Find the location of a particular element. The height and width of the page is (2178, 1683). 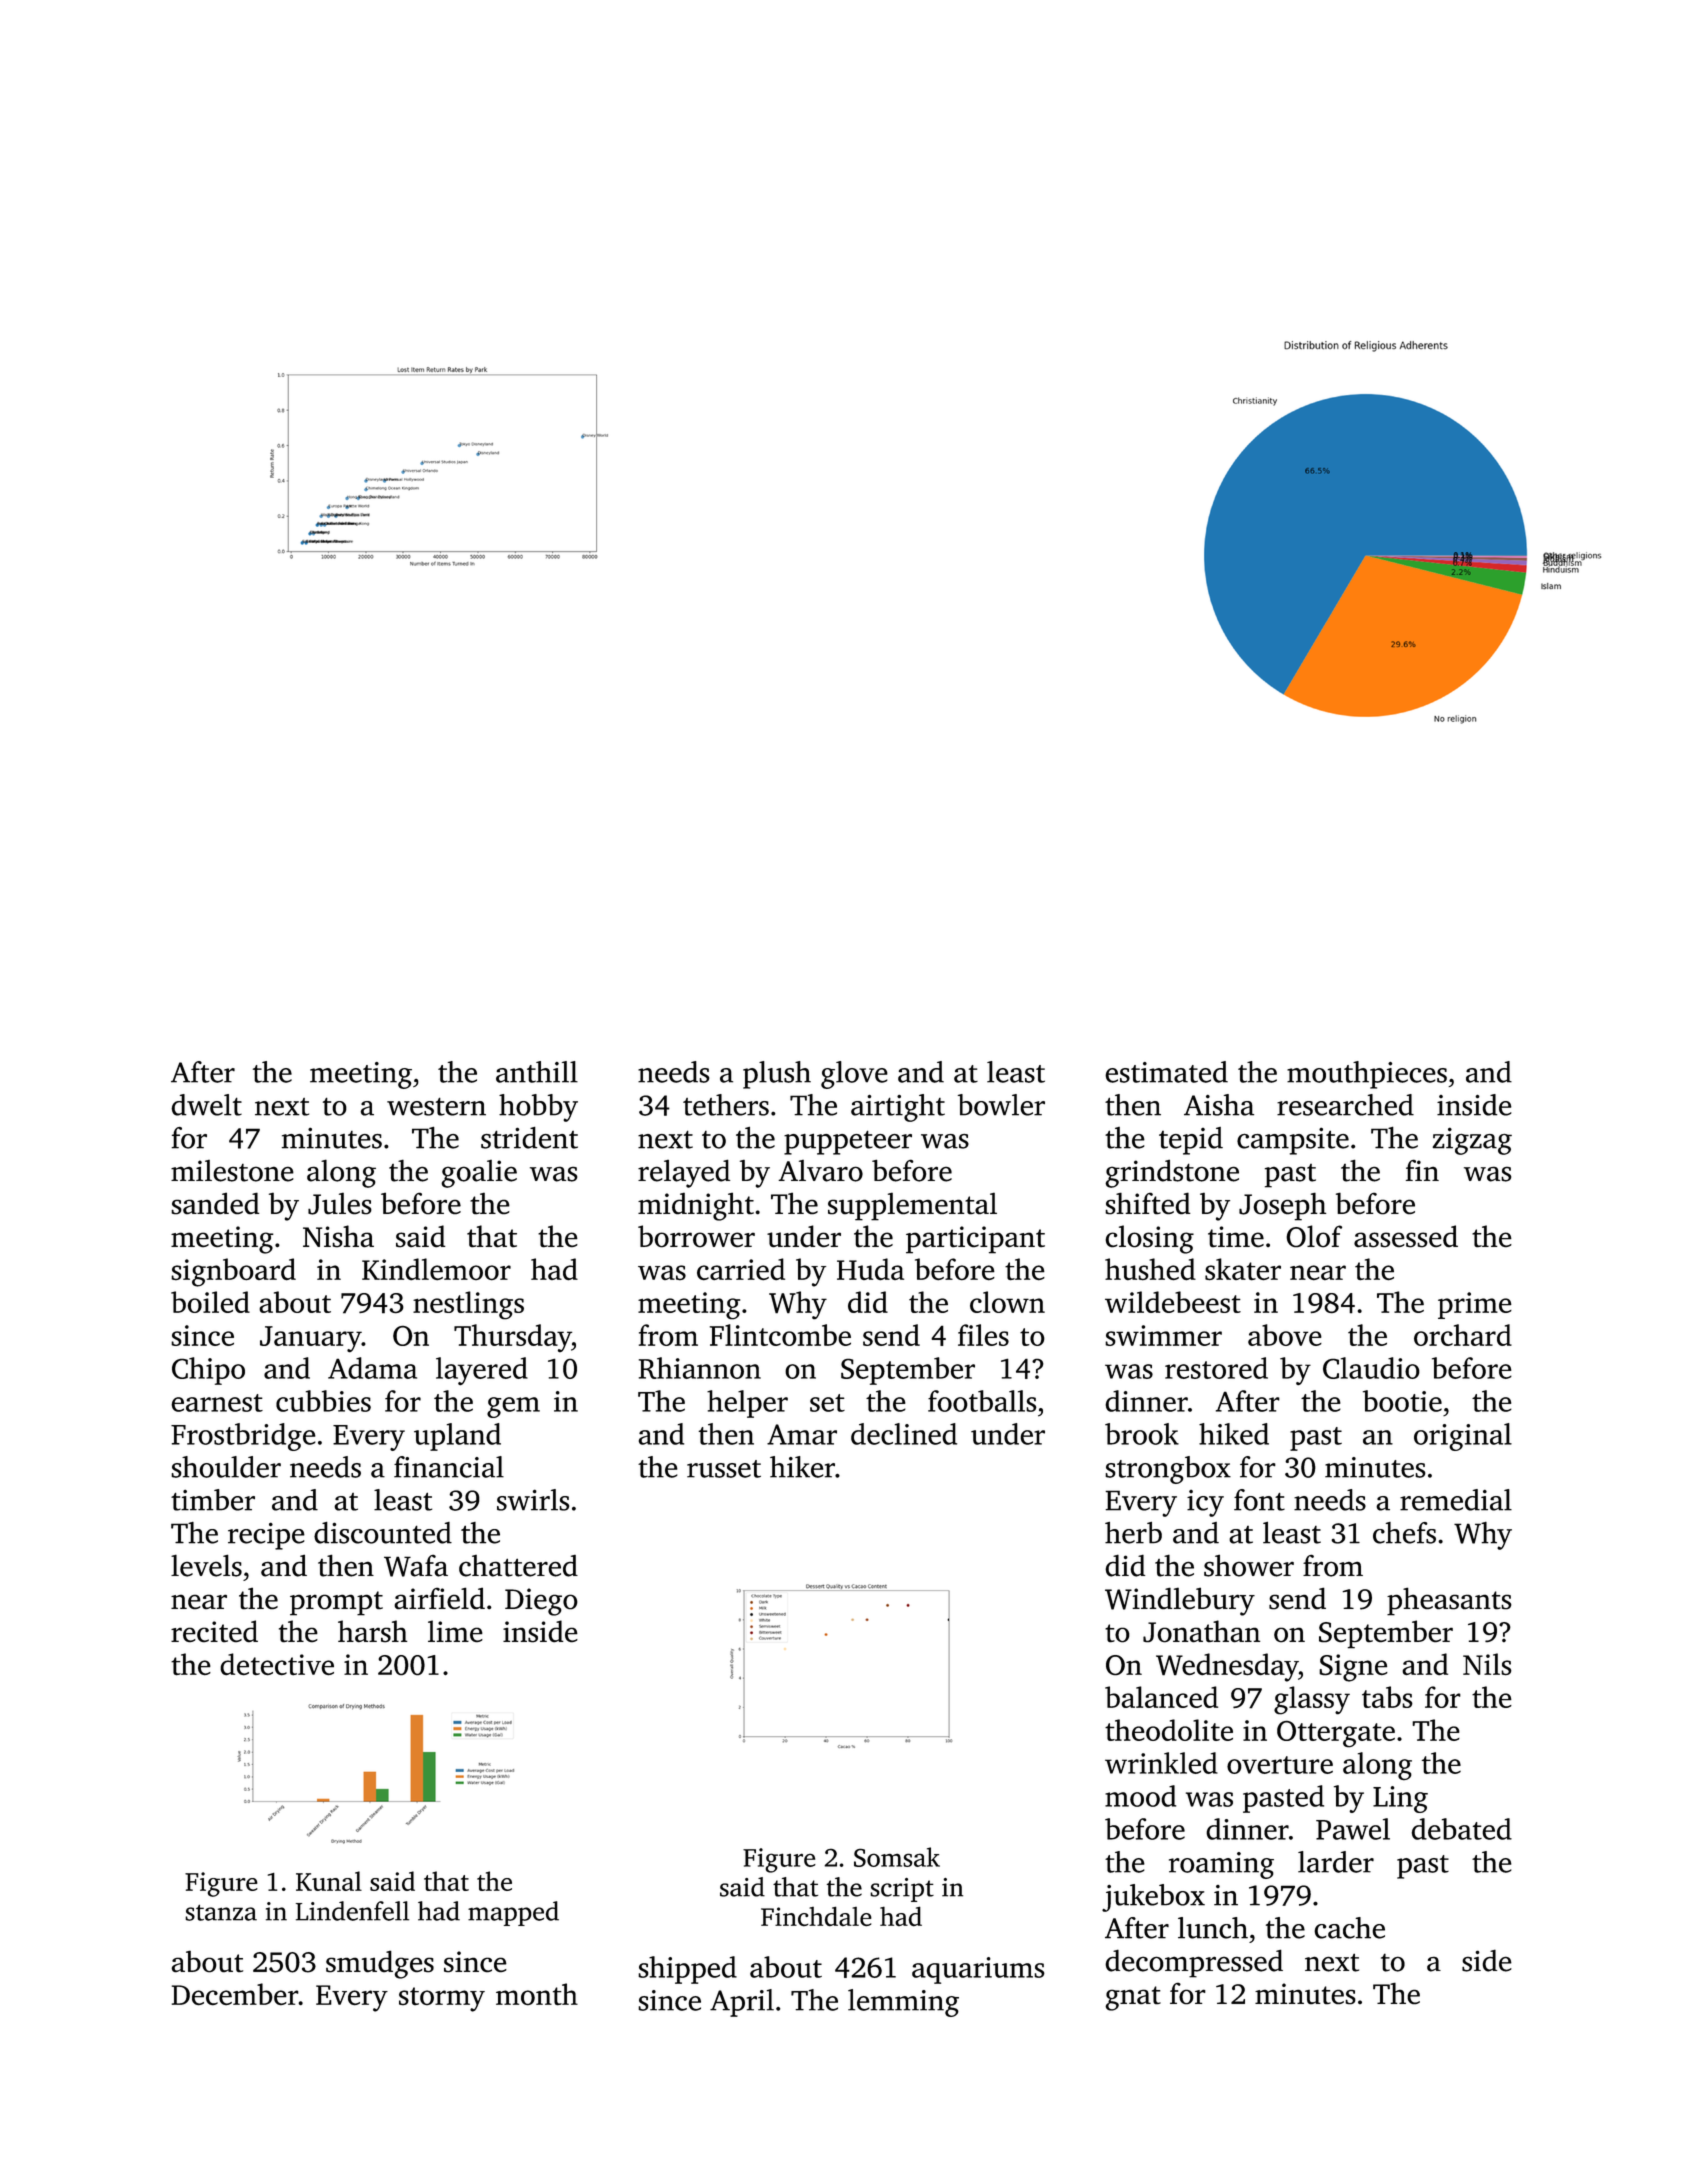

sanded is located at coordinates (215, 1203).
